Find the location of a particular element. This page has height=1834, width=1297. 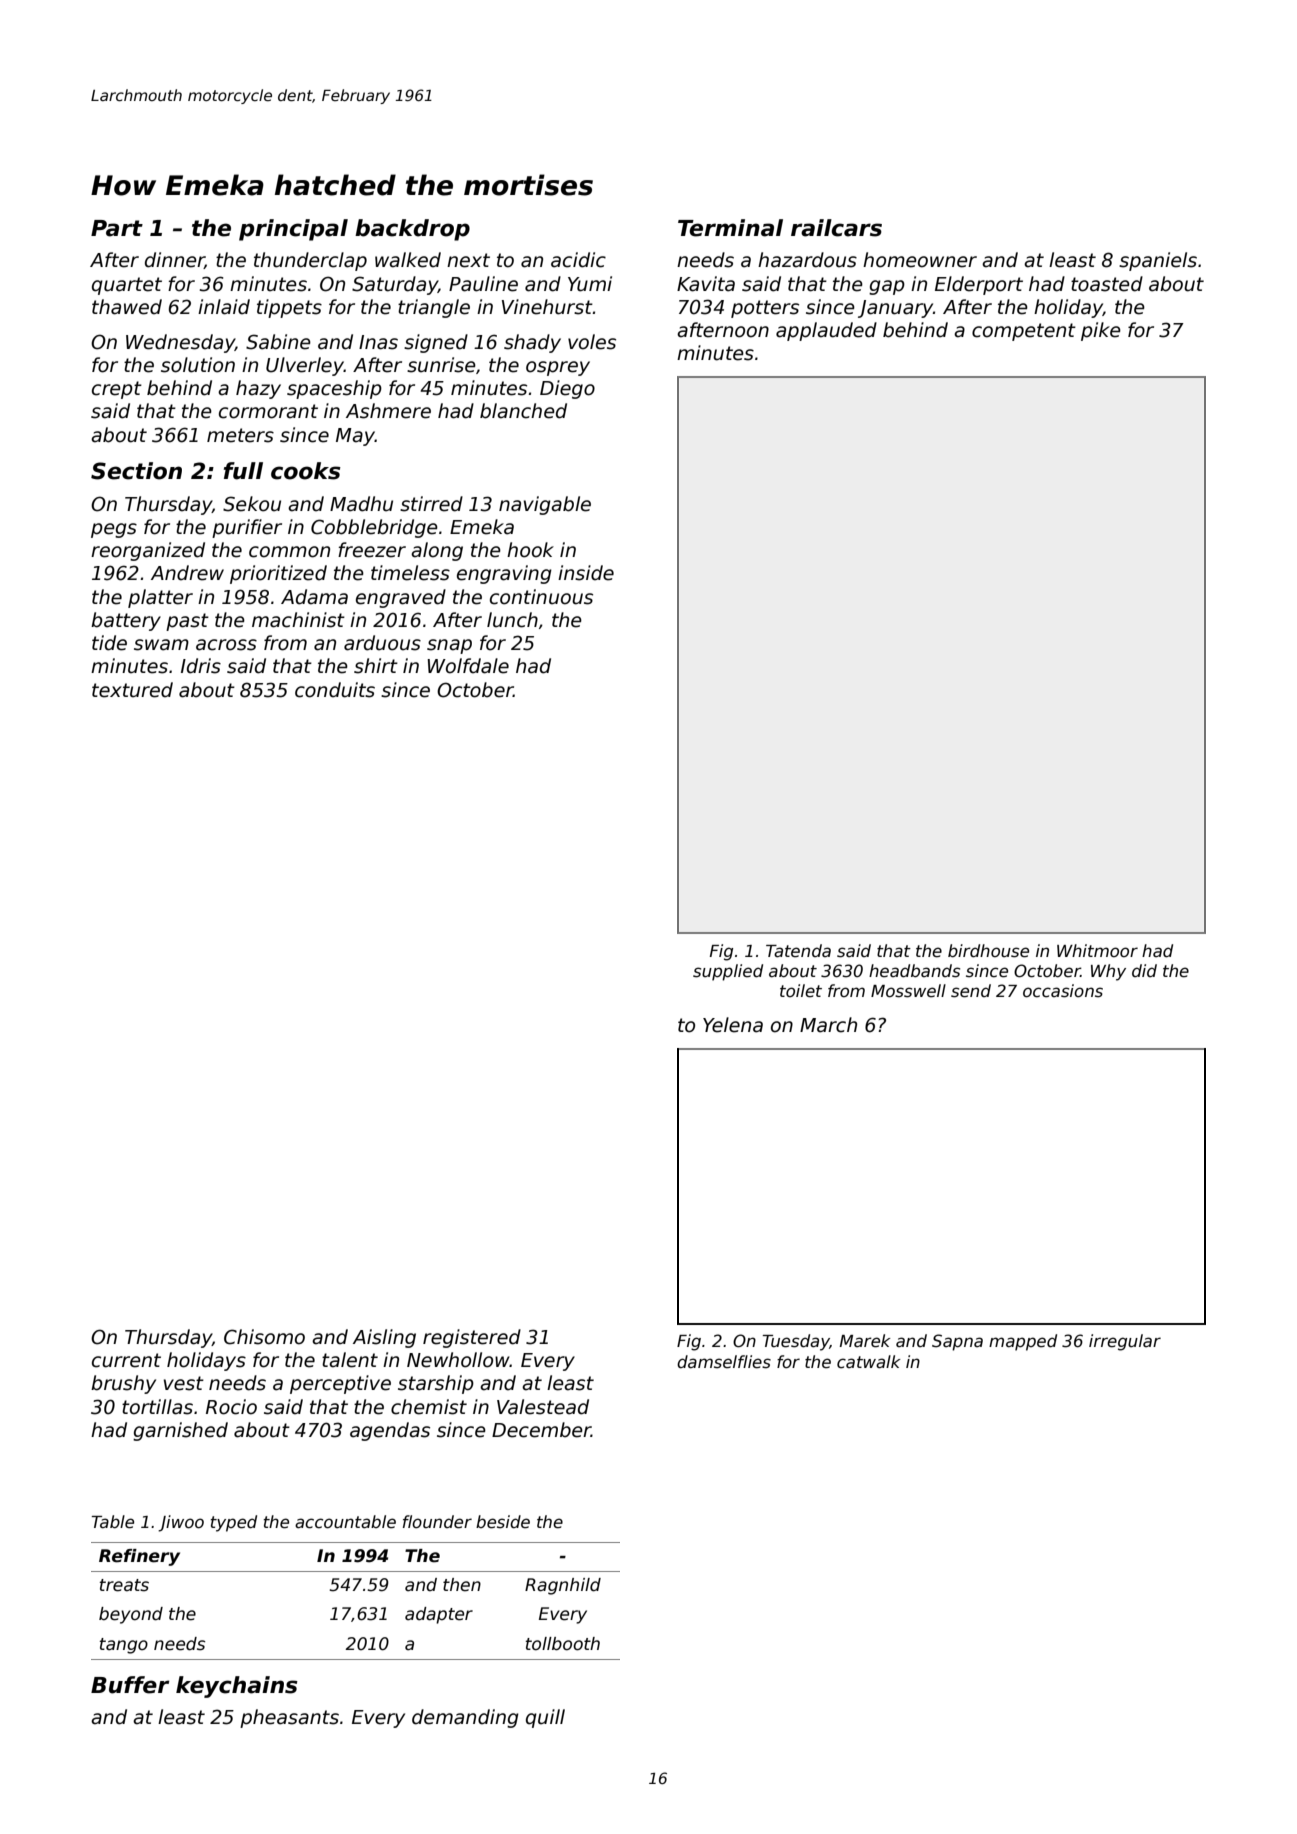

acidic is located at coordinates (578, 260).
